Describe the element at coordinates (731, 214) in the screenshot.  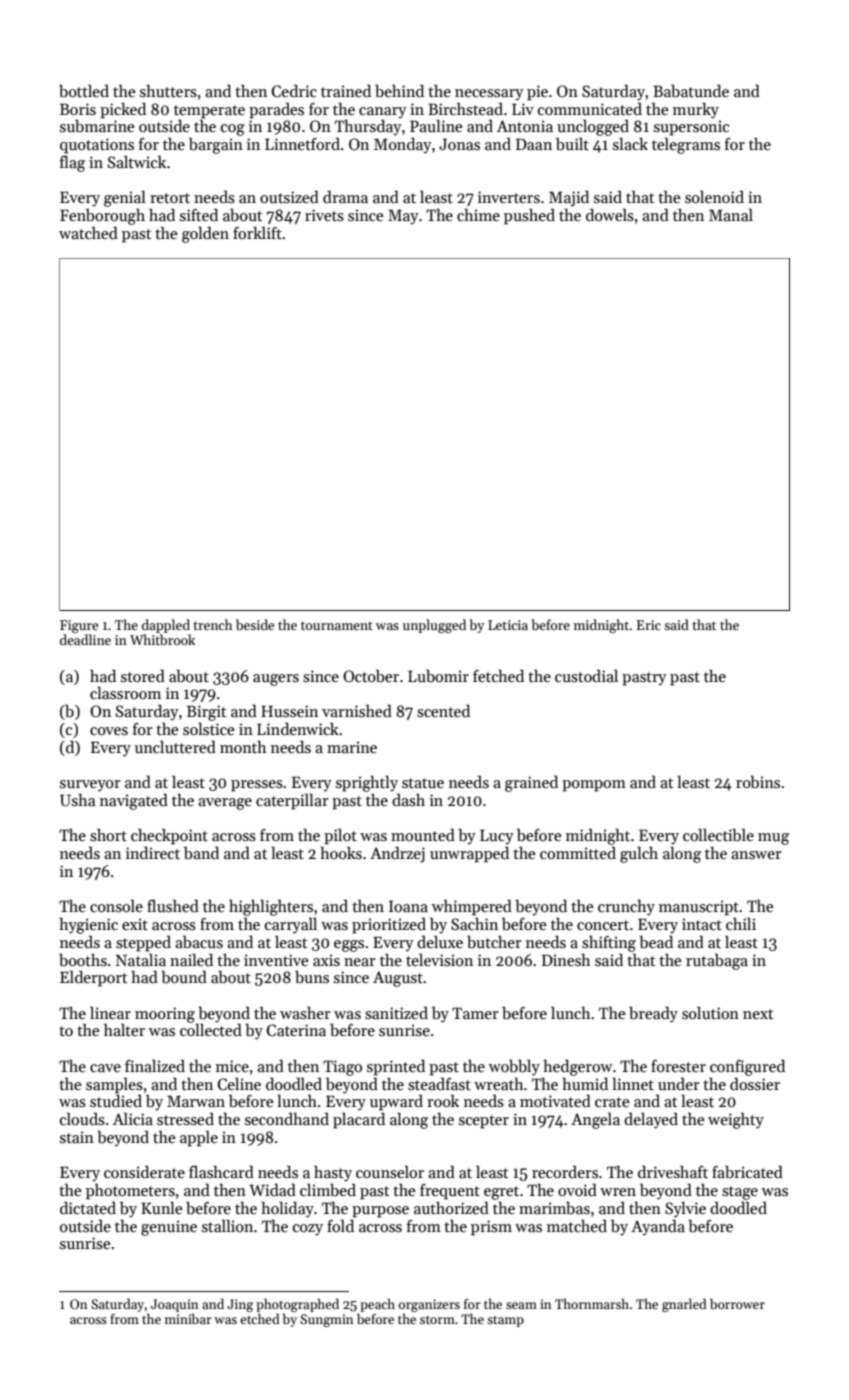
I see `Manal` at that location.
